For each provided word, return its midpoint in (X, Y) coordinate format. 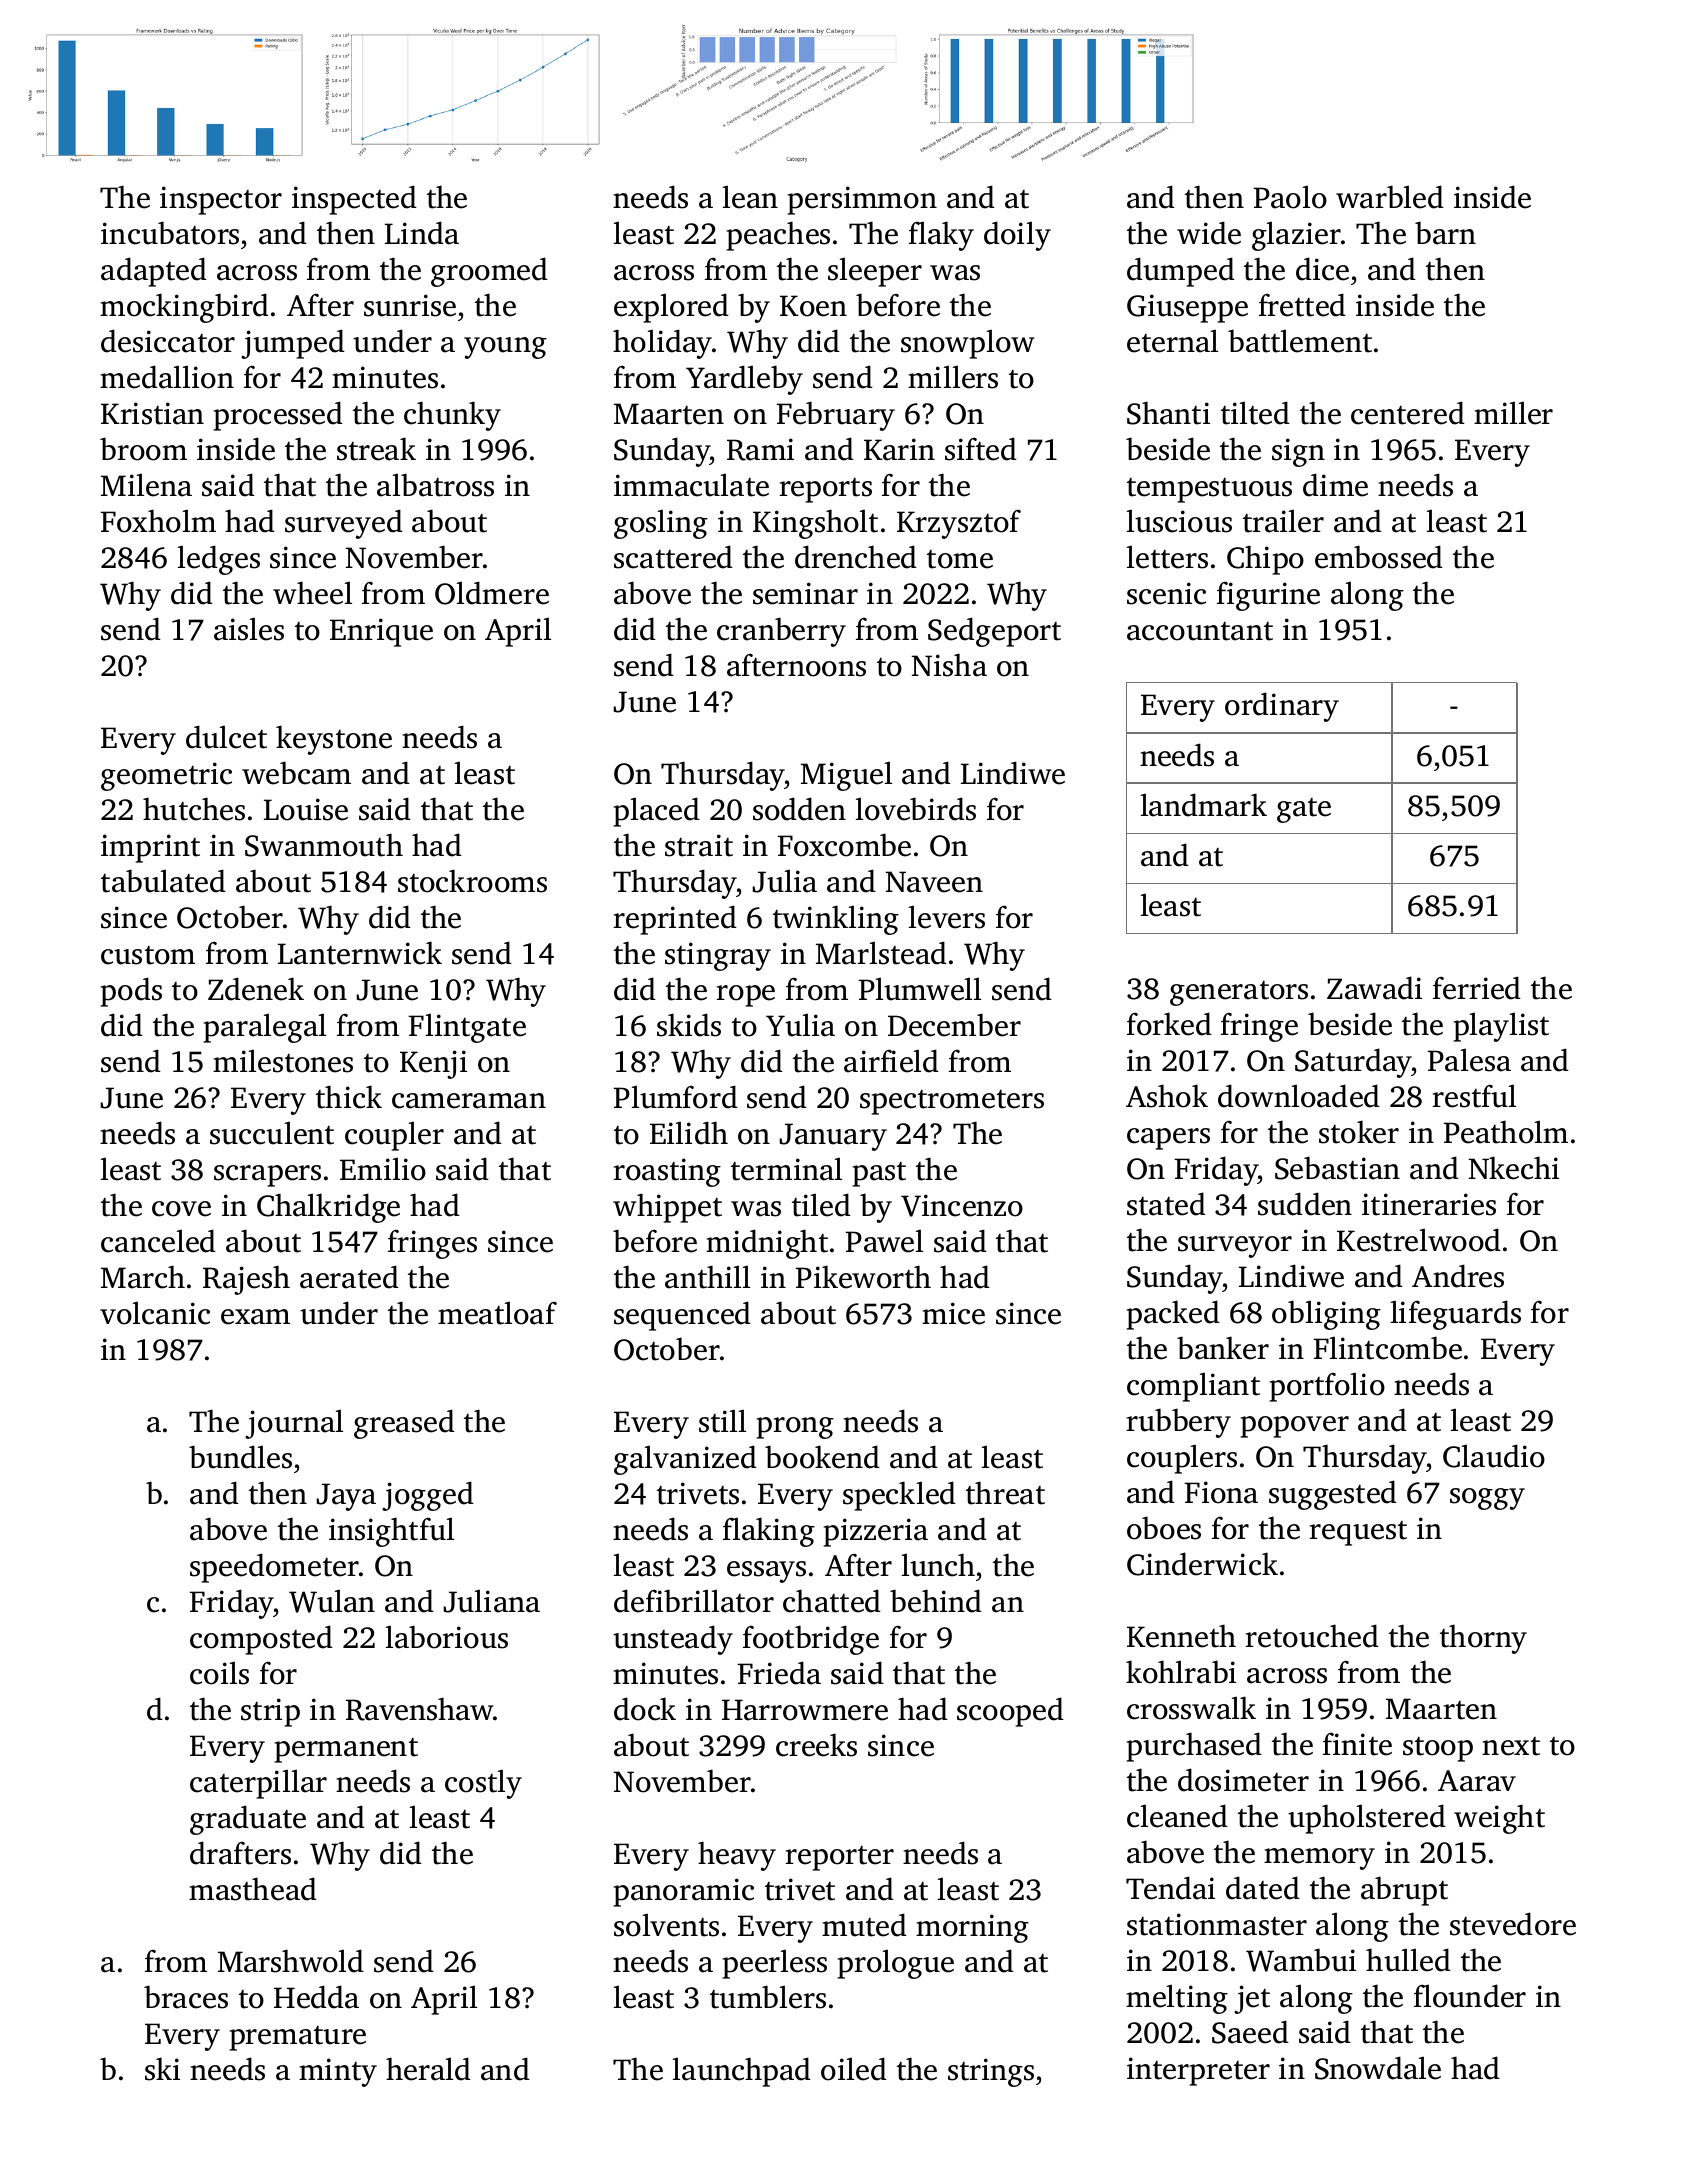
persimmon (862, 200)
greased (404, 1424)
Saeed (1250, 2032)
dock (645, 1709)
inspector (221, 200)
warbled (1390, 197)
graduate (248, 1820)
